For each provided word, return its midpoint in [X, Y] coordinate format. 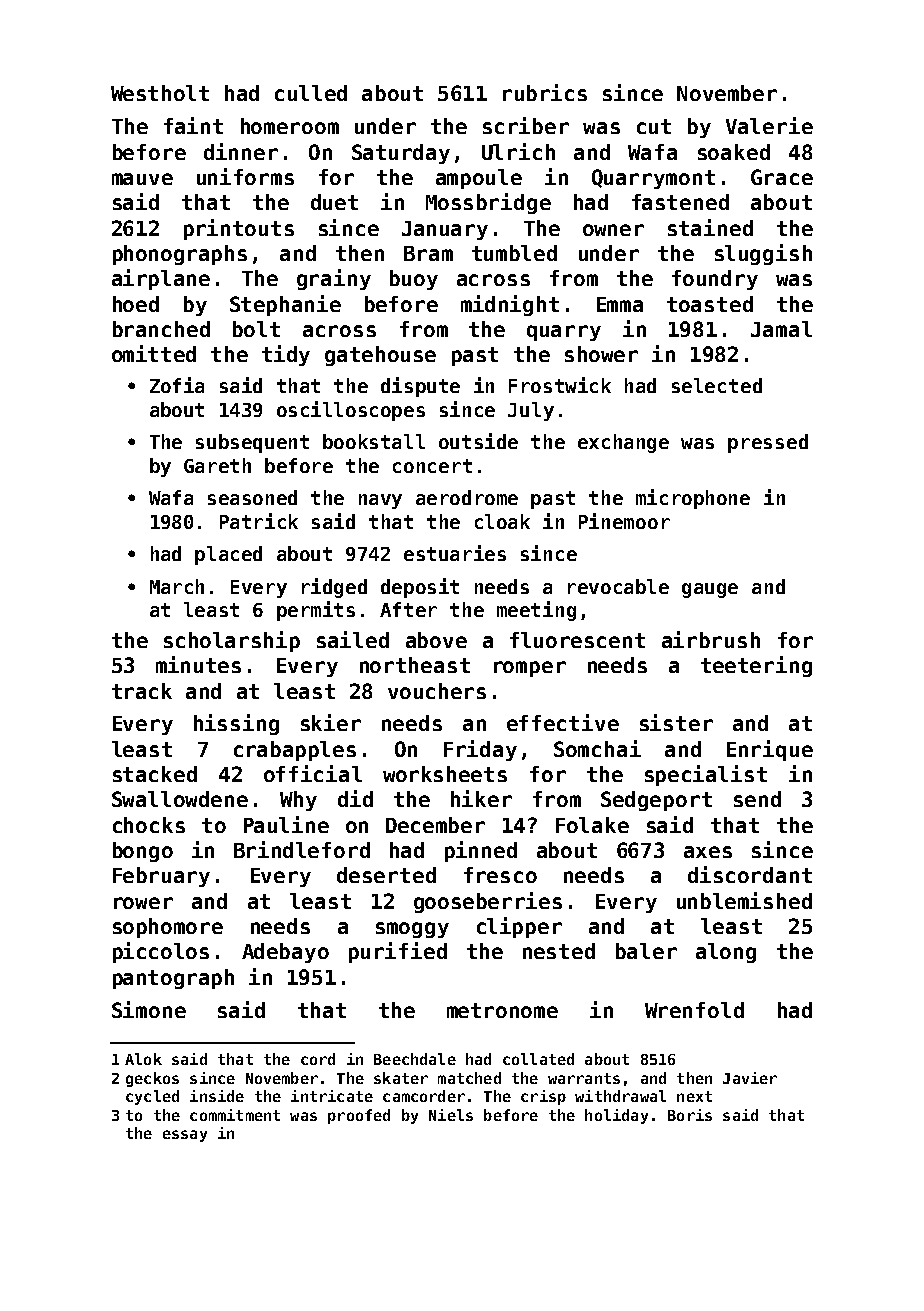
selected [717, 385]
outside [478, 441]
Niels [451, 1115]
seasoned [252, 497]
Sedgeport [656, 801]
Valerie [769, 125]
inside [217, 1096]
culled [311, 93]
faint [193, 125]
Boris [690, 1115]
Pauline [286, 824]
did [355, 798]
